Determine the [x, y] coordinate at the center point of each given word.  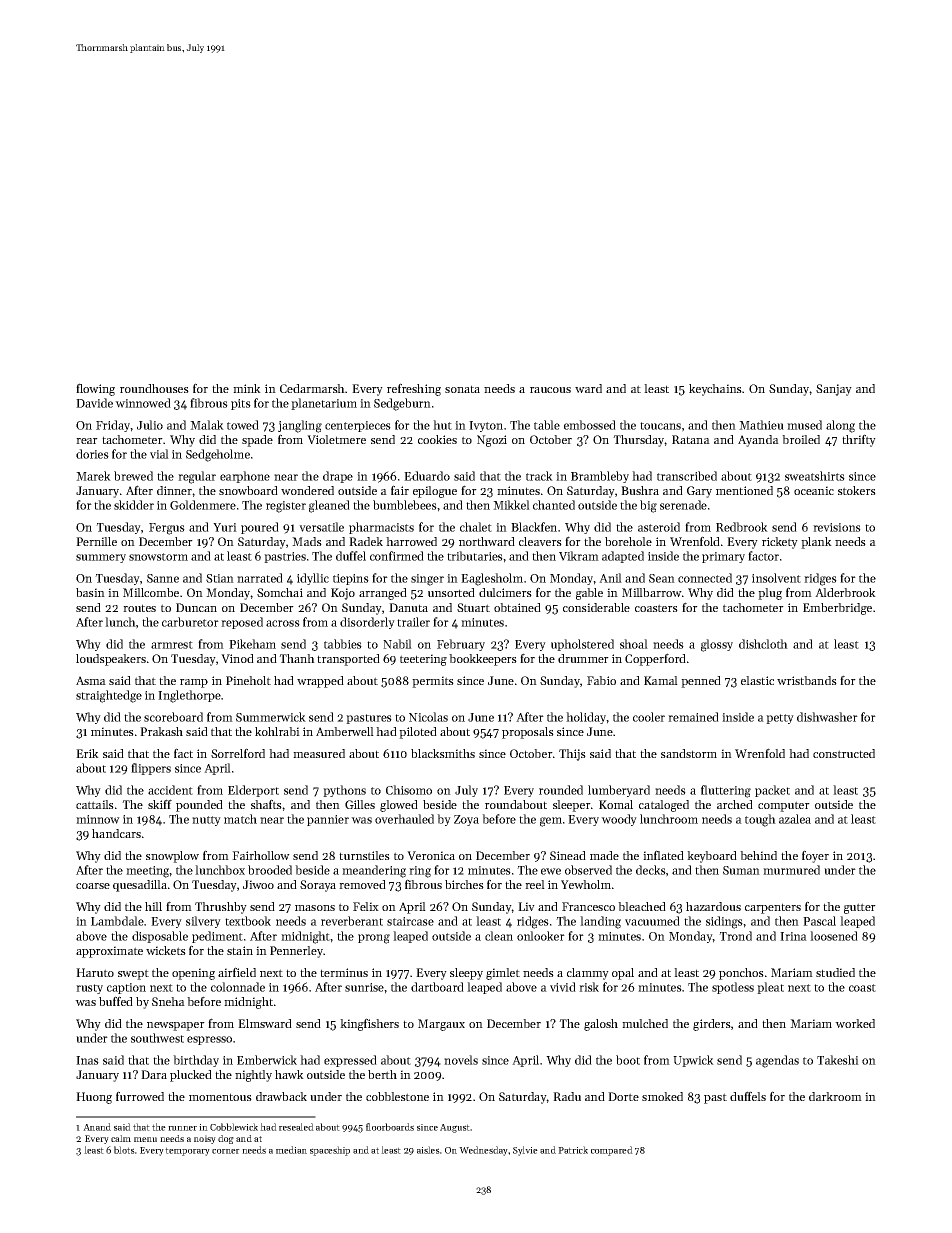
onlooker [541, 936]
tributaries [475, 556]
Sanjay [834, 390]
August [455, 1128]
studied [835, 972]
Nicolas [428, 717]
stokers [857, 490]
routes [139, 608]
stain [240, 950]
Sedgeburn [402, 404]
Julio [150, 425]
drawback [281, 1096]
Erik [87, 753]
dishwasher [827, 717]
